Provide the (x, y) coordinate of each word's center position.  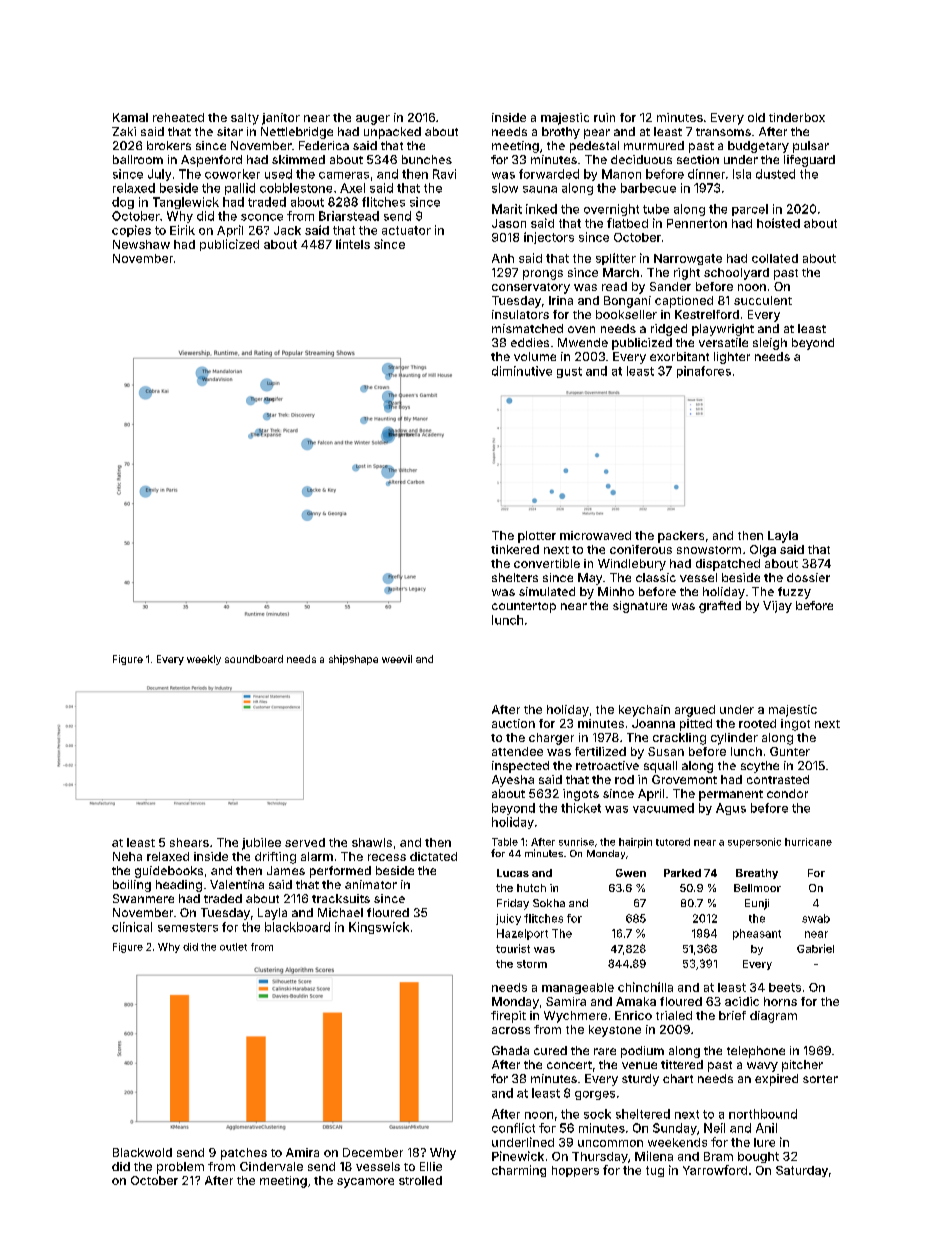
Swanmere (143, 898)
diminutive (522, 371)
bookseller (626, 314)
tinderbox (797, 117)
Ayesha (513, 781)
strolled (420, 1180)
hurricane (808, 842)
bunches (427, 159)
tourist (513, 948)
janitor (281, 119)
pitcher (802, 1066)
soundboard (254, 659)
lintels (353, 244)
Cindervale (271, 1166)
